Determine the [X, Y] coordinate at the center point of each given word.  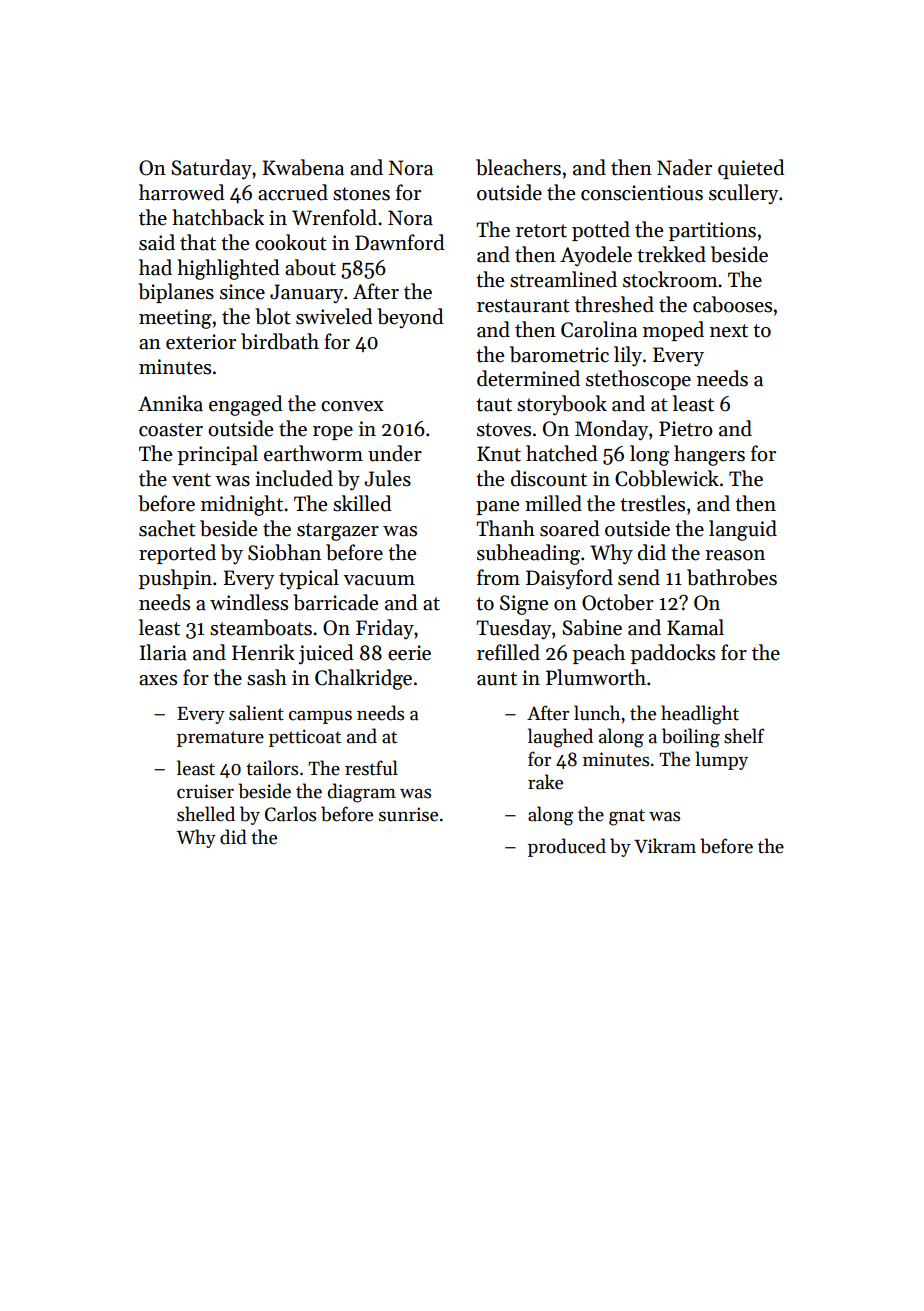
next [729, 331]
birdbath [280, 341]
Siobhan [284, 552]
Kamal [695, 627]
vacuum [379, 580]
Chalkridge [363, 679]
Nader [684, 167]
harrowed [182, 192]
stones [361, 194]
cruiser [205, 791]
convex [352, 406]
